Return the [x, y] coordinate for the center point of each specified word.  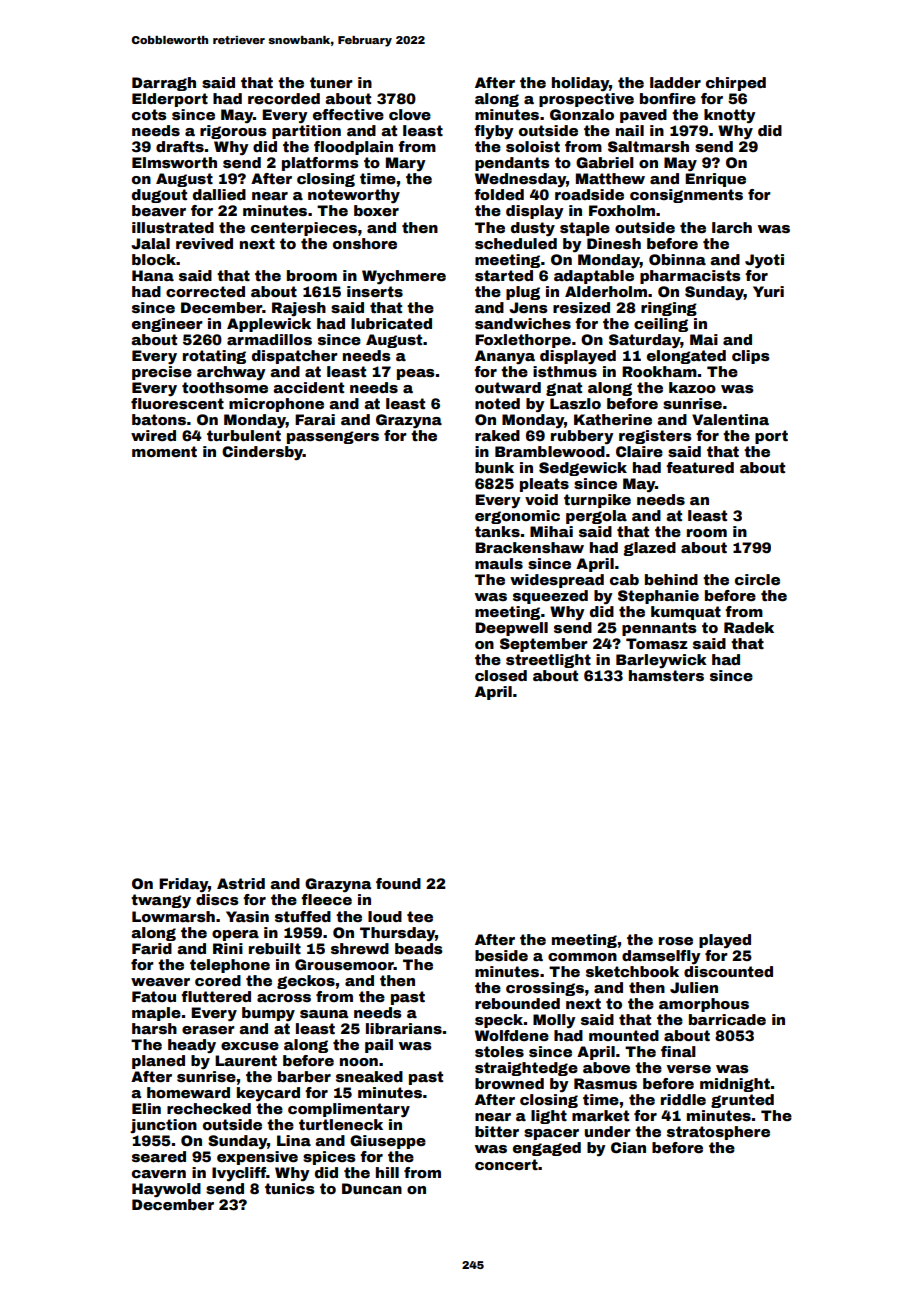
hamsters [666, 675]
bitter [497, 1131]
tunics [290, 1188]
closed [501, 675]
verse [689, 1069]
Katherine [613, 419]
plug [523, 293]
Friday [183, 885]
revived [204, 243]
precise [162, 373]
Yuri [768, 291]
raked [497, 435]
